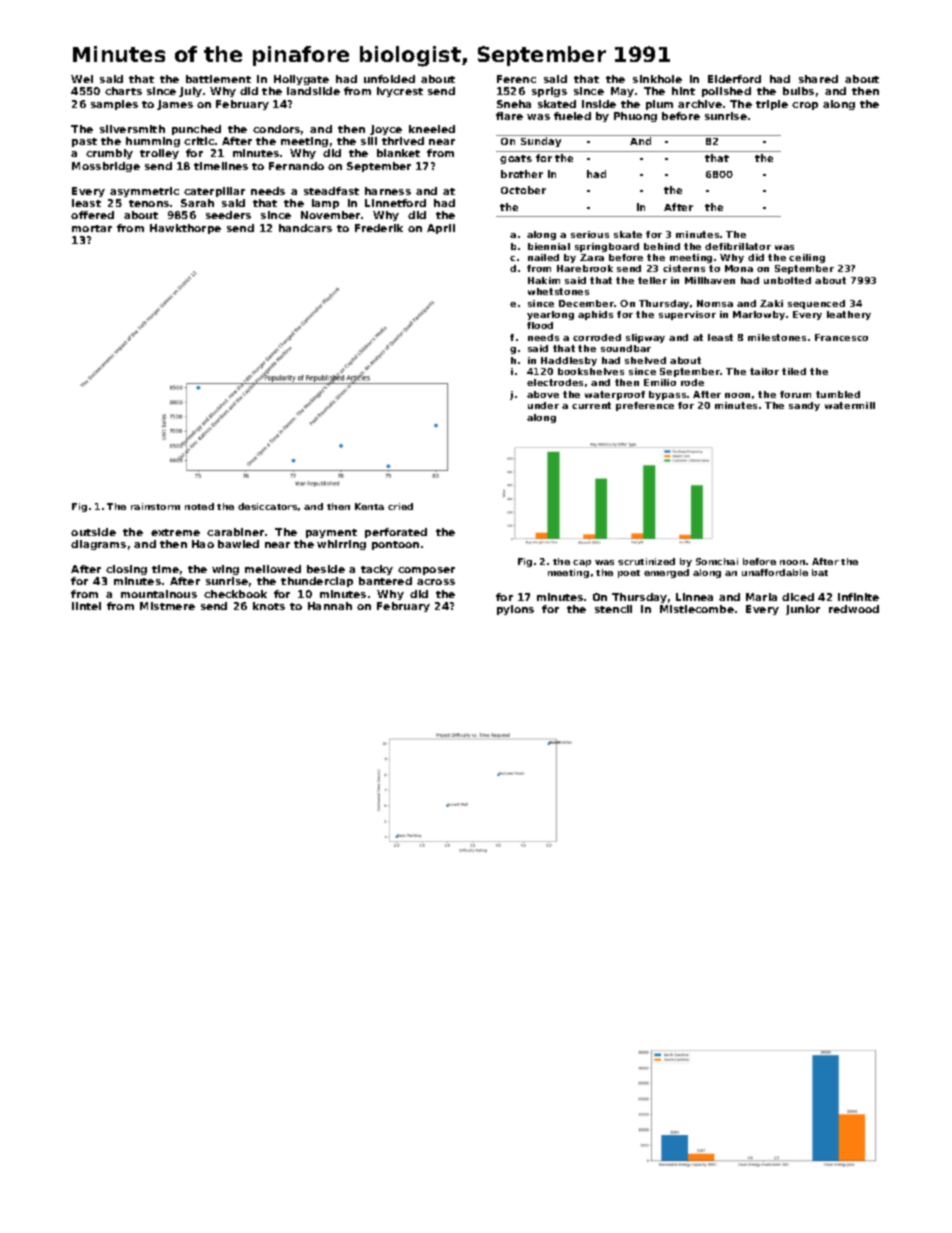 Image resolution: width=952 pixels, height=1233 pixels. Describe the element at coordinates (515, 610) in the screenshot. I see `pylons` at that location.
